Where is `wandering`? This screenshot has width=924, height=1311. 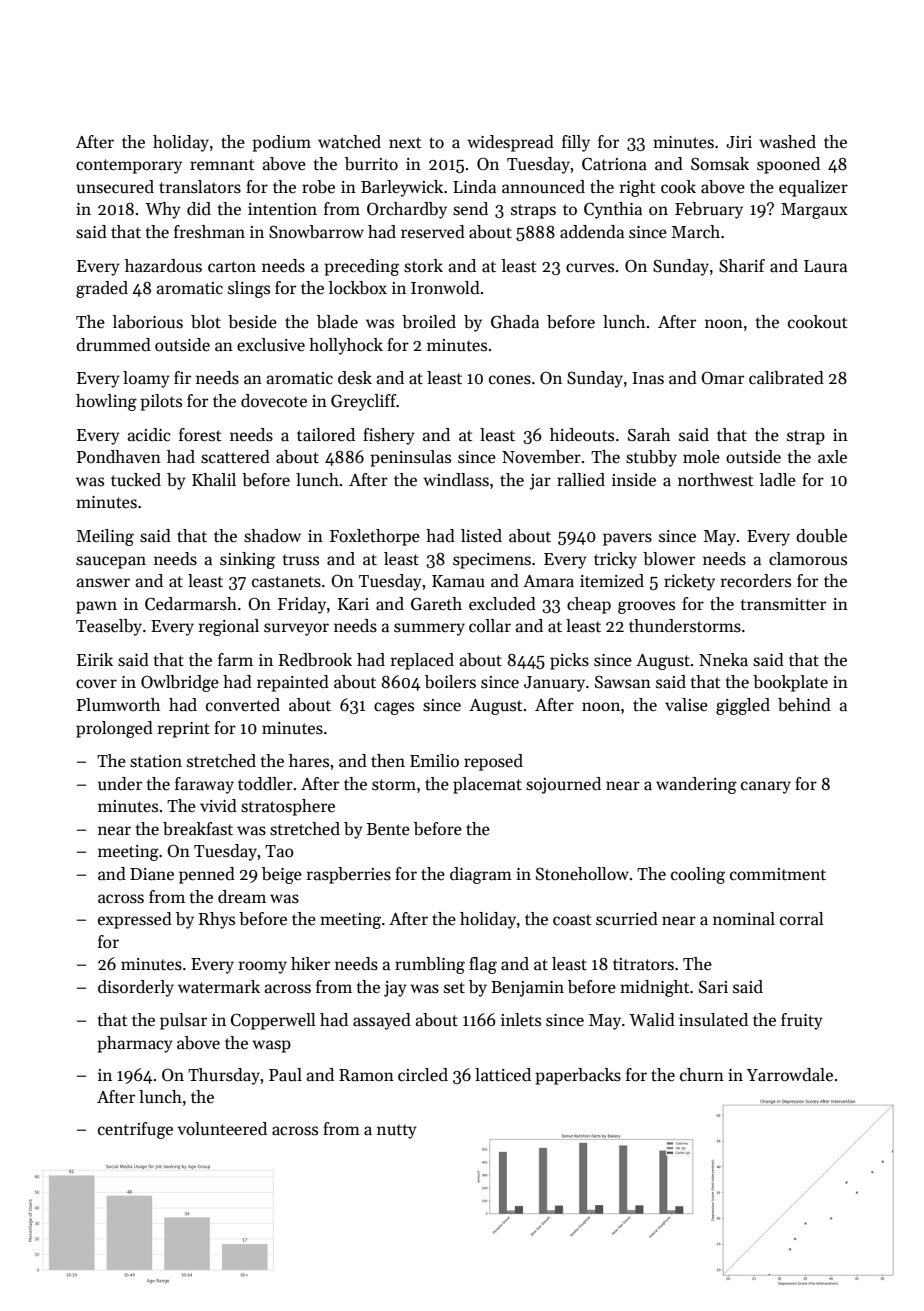 wandering is located at coordinates (696, 785).
